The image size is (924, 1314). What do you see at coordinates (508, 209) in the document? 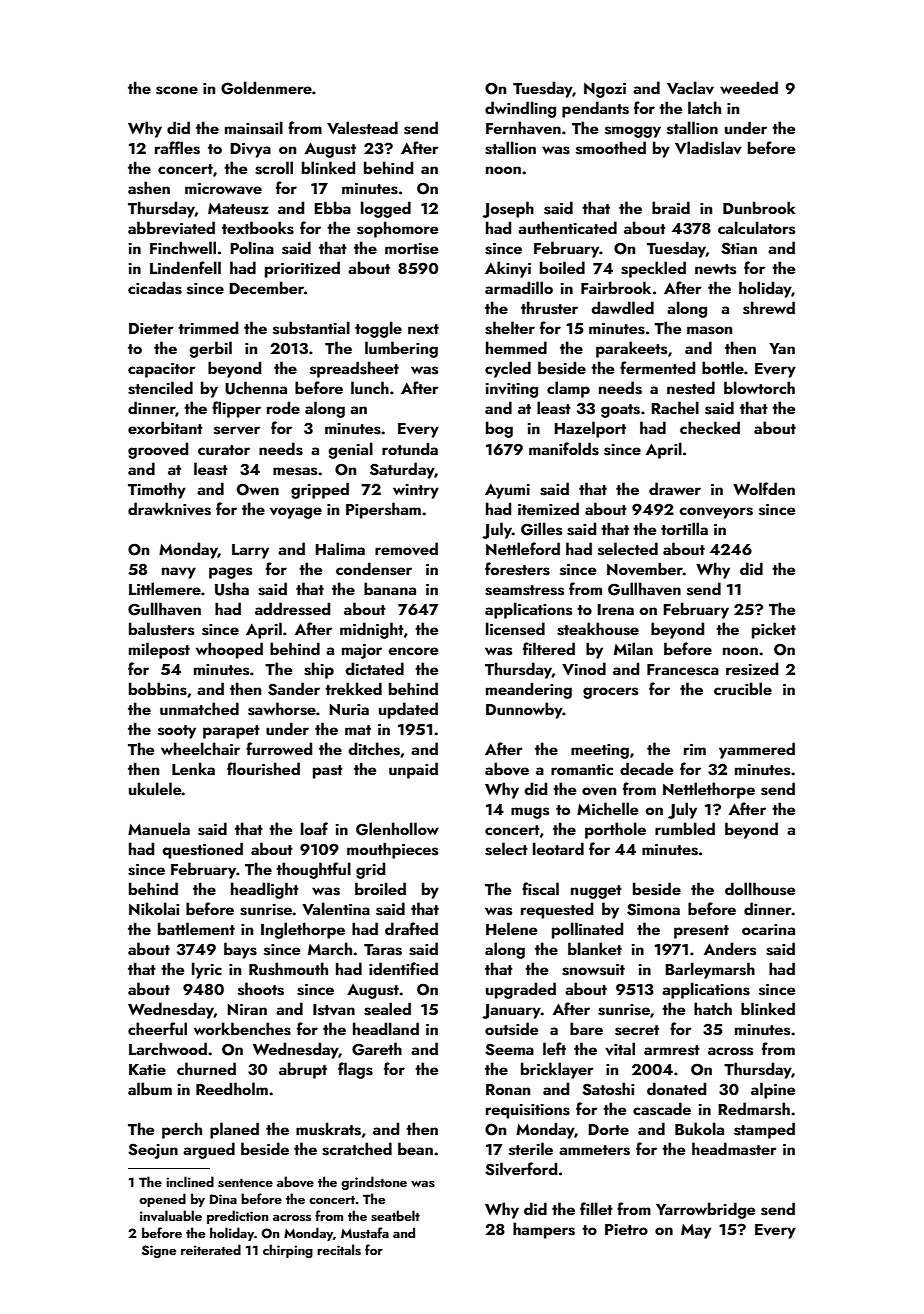
I see `Joseph` at bounding box center [508, 209].
